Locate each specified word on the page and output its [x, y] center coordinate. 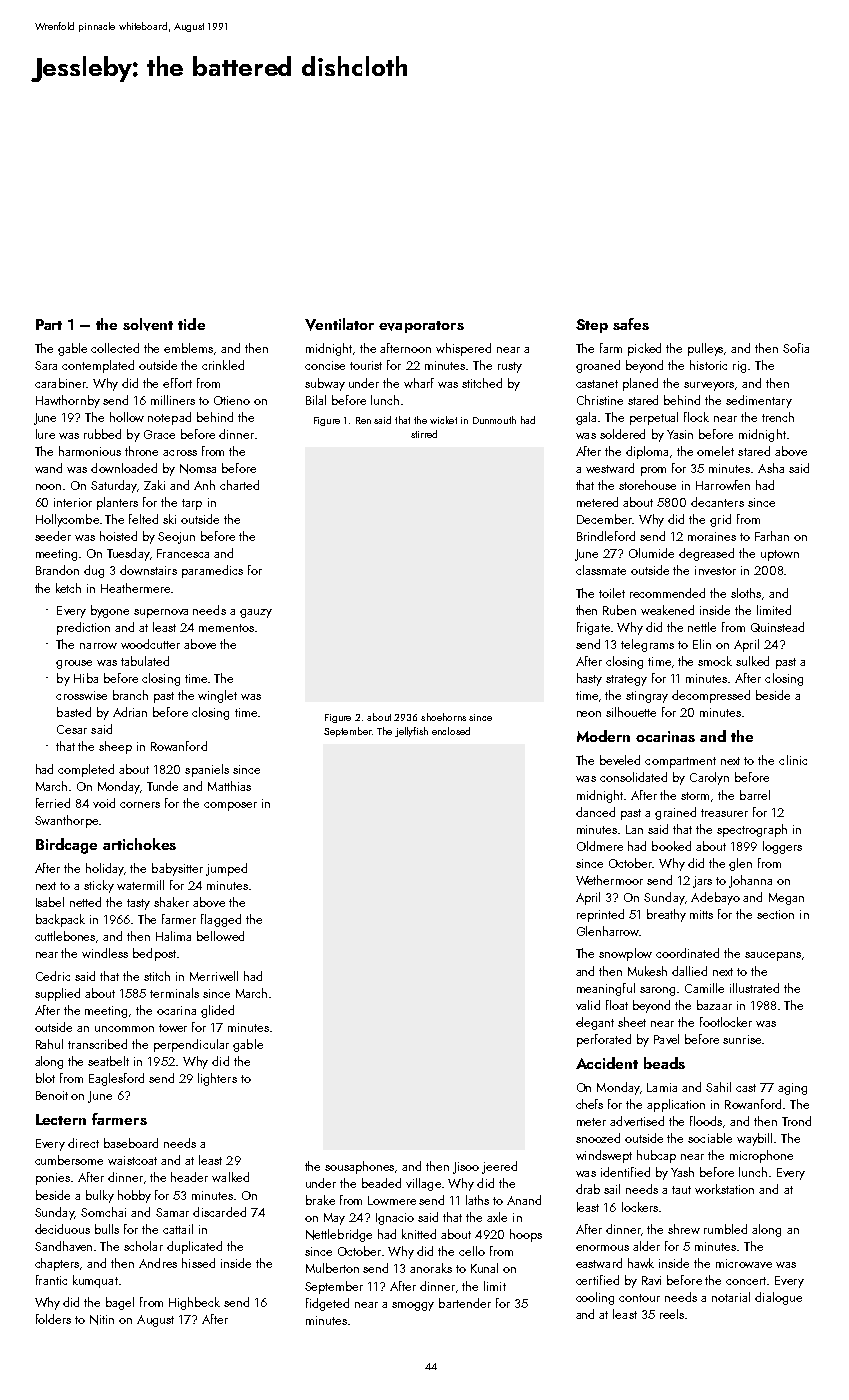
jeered [499, 1167]
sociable [710, 1138]
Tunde [162, 786]
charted [239, 485]
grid [720, 520]
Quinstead [777, 627]
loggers [782, 847]
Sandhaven [63, 1246]
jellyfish [411, 732]
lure [45, 434]
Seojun [176, 538]
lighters [217, 1079]
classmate [601, 570]
